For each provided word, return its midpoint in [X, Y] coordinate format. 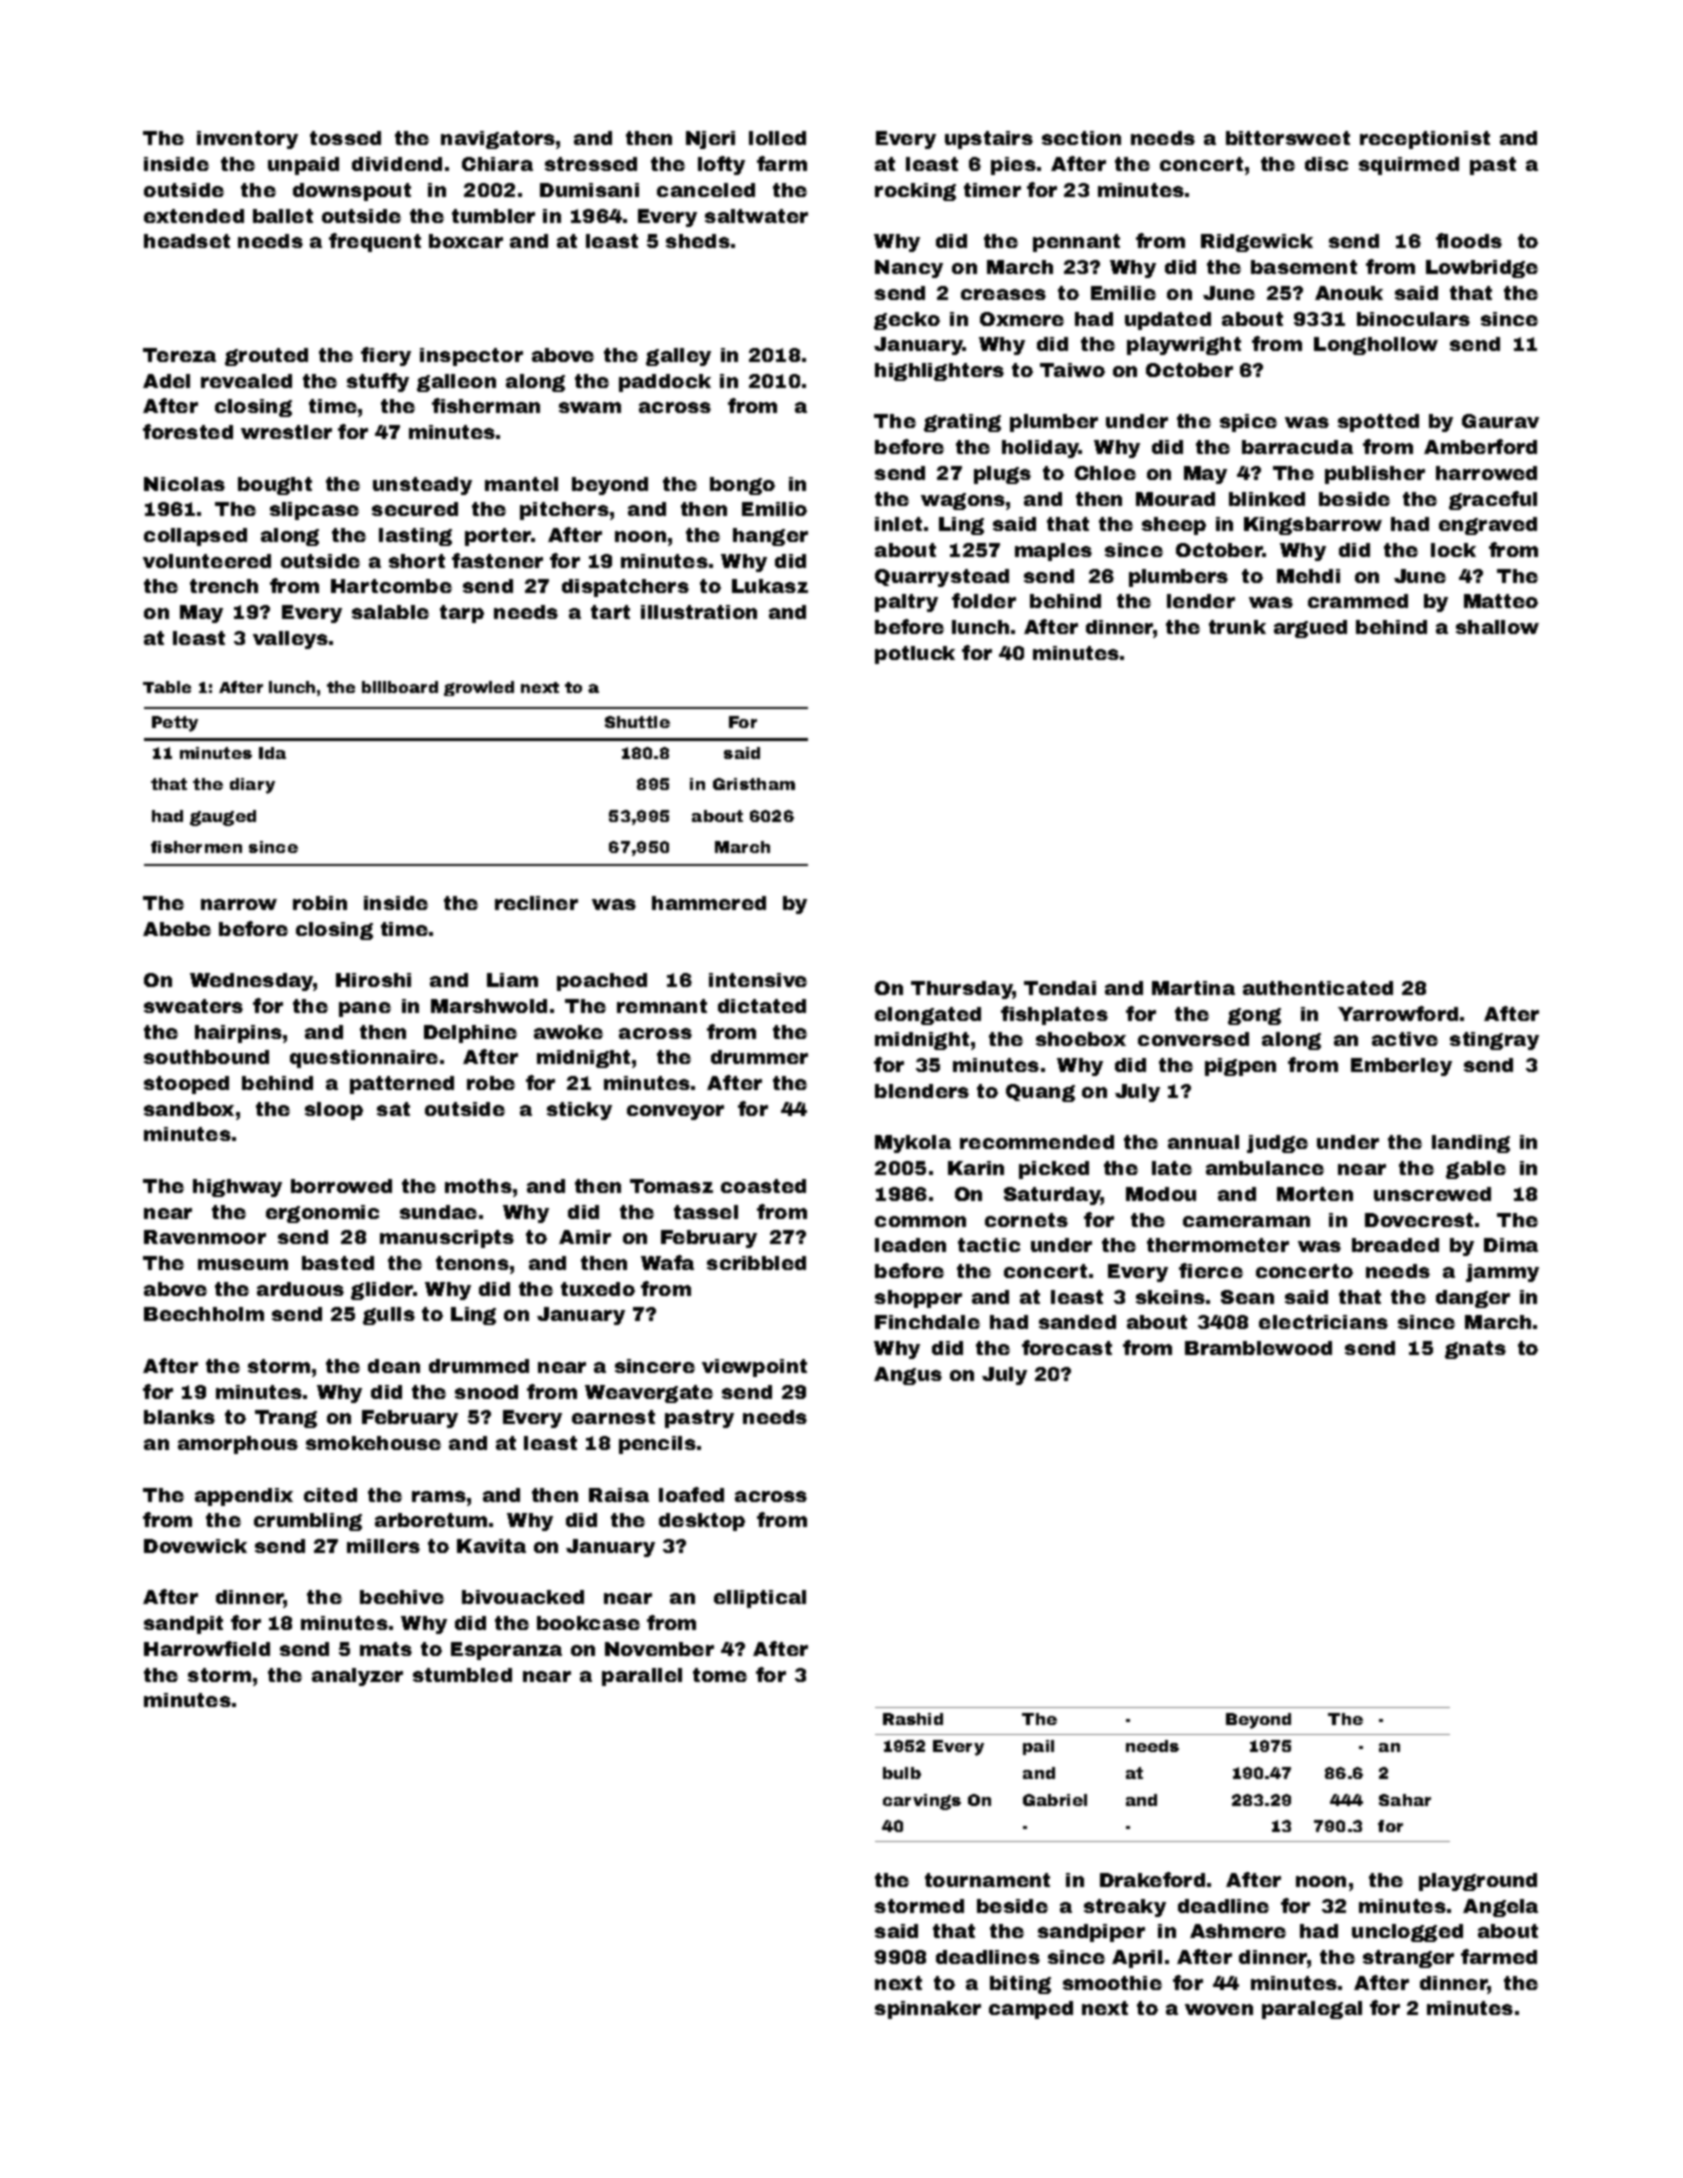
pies [1013, 166]
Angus [908, 1376]
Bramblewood [1258, 1348]
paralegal [1312, 2010]
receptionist [1425, 140]
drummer [759, 1057]
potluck [915, 655]
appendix [244, 1497]
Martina [1193, 988]
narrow [239, 904]
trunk [1237, 627]
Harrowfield [207, 1648]
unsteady [422, 486]
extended [194, 216]
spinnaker [928, 2010]
